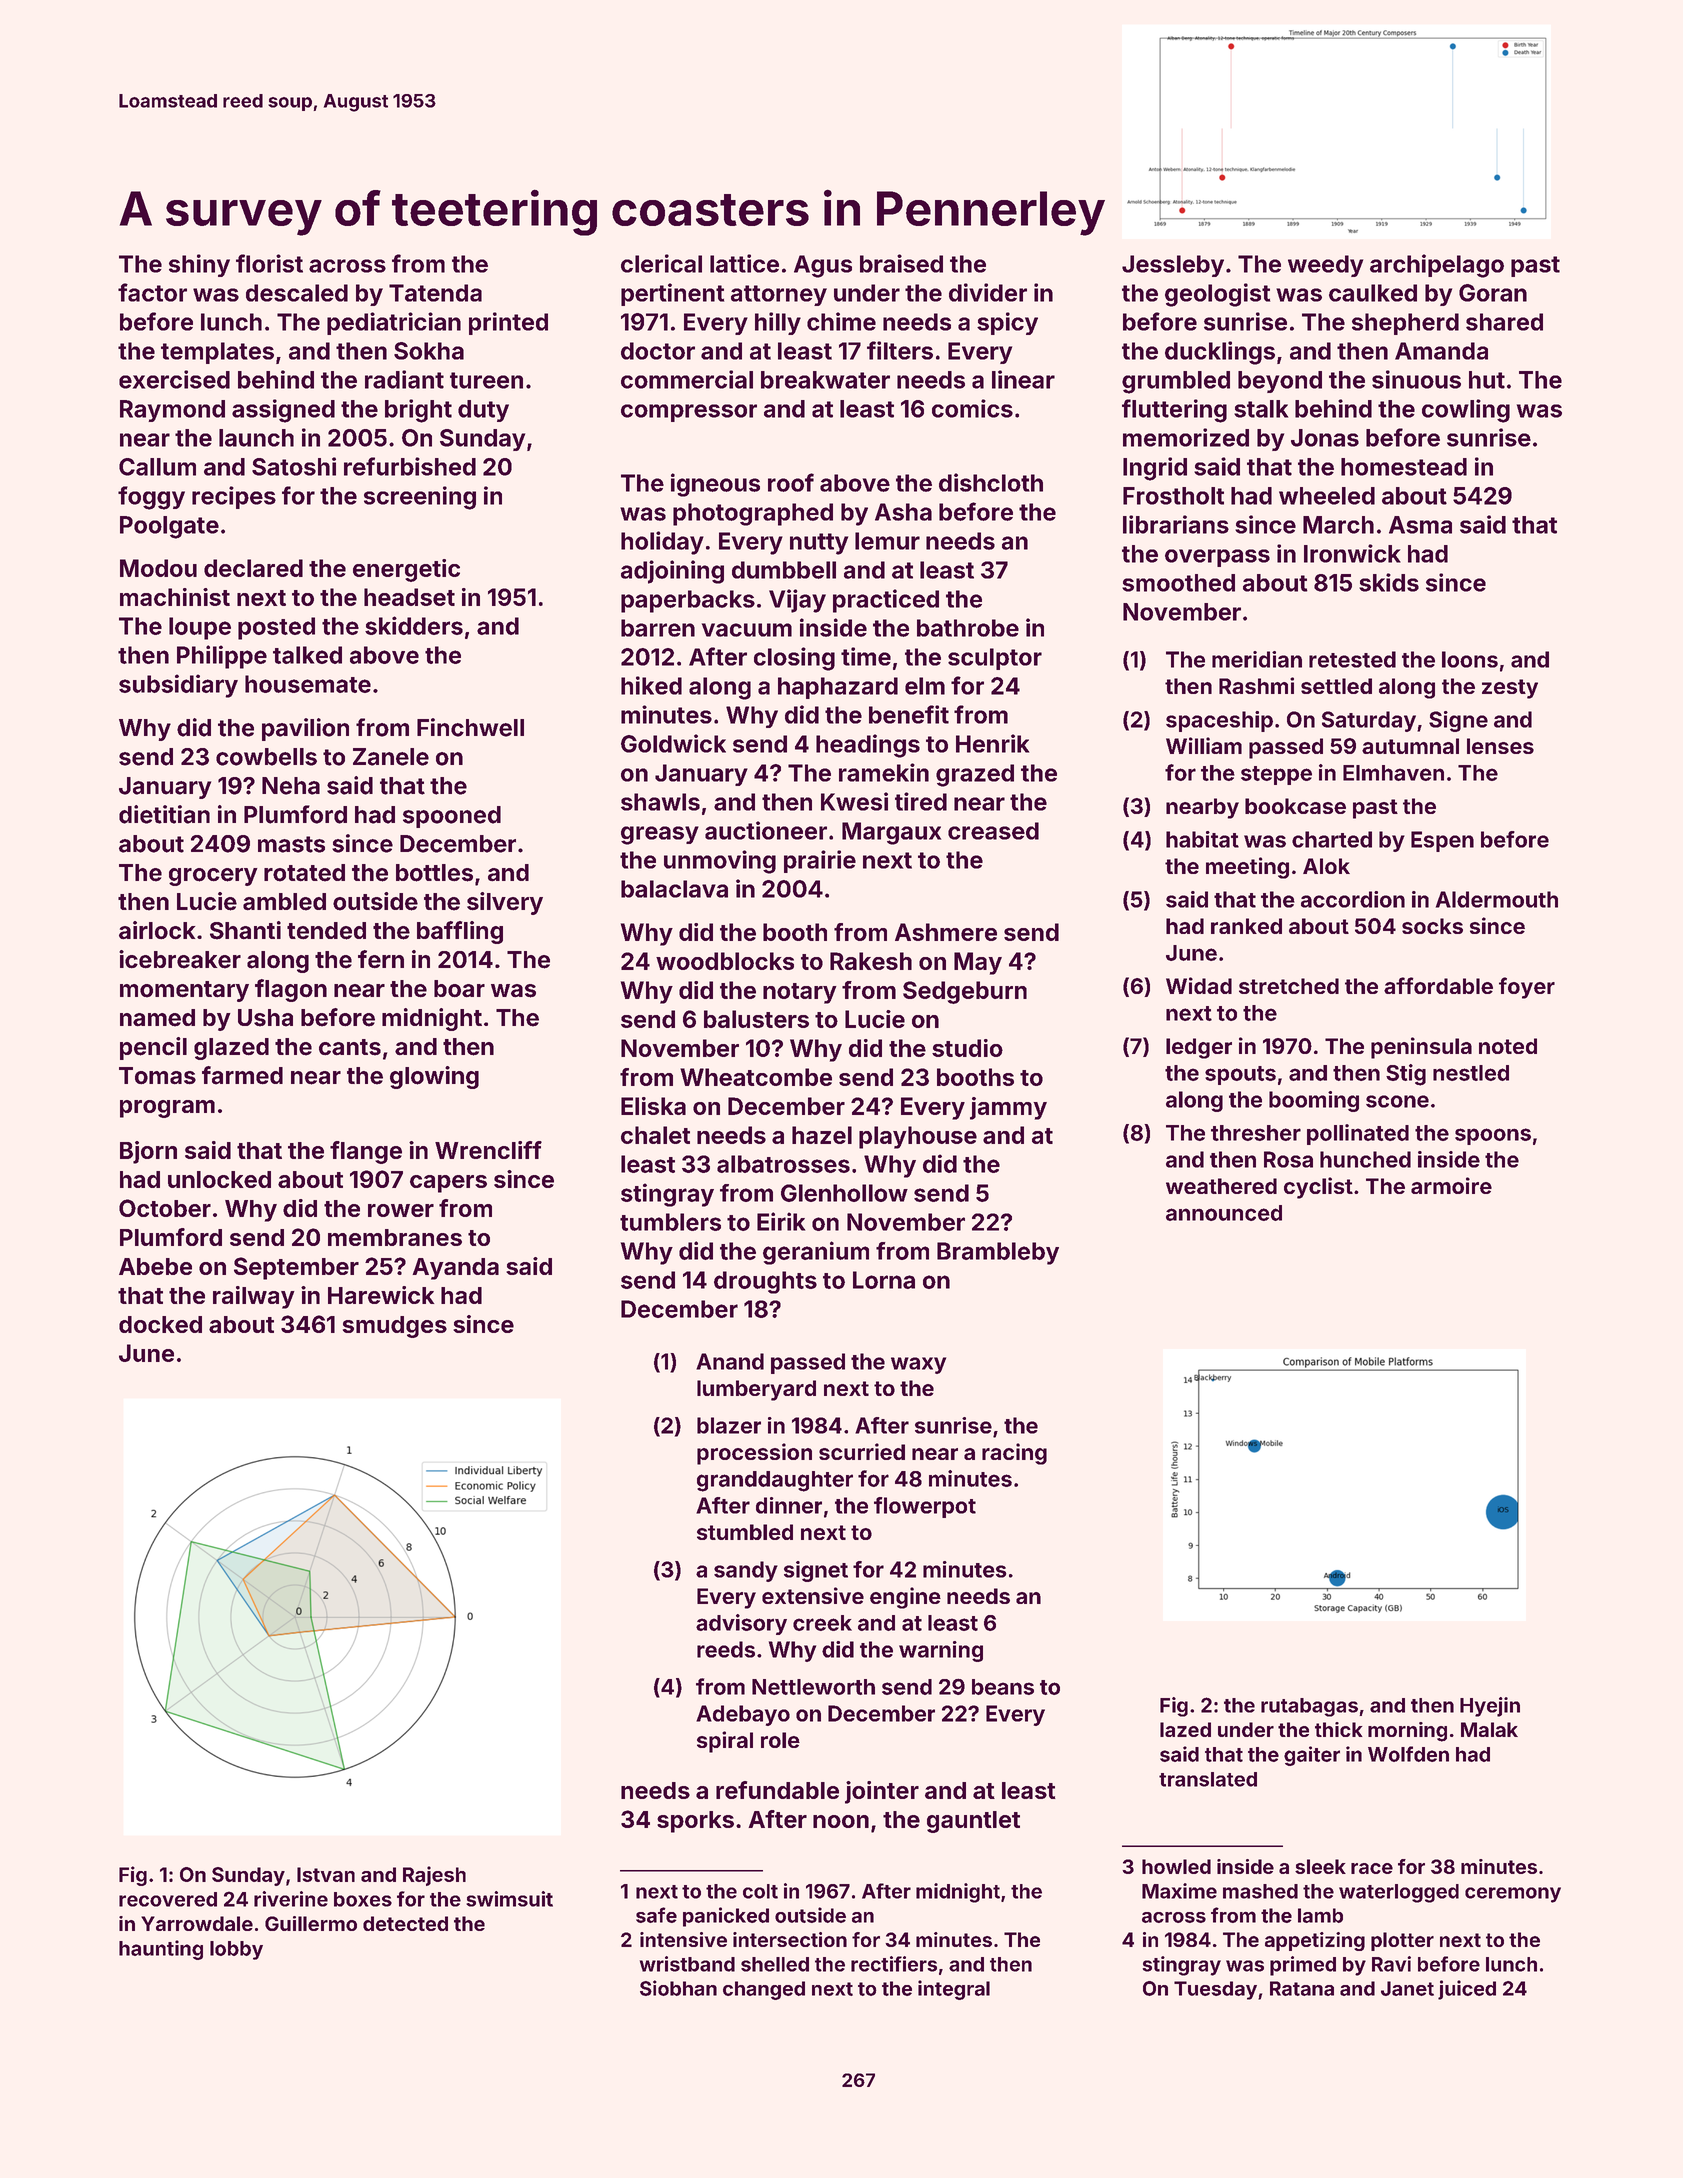 Image resolution: width=1683 pixels, height=2178 pixels. Describe the element at coordinates (1467, 1990) in the screenshot. I see `juiced` at that location.
